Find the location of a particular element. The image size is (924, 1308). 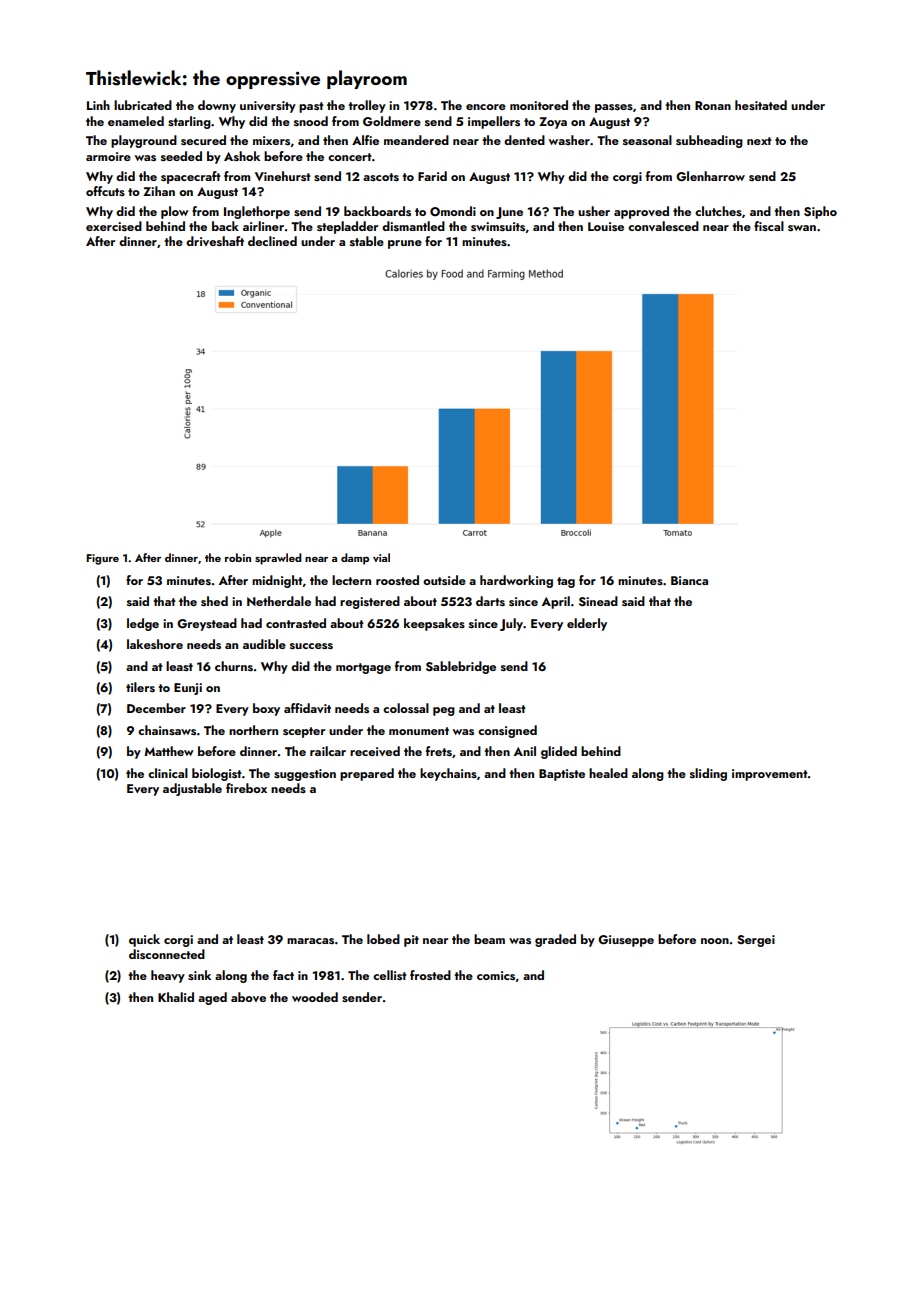

Bianca is located at coordinates (689, 580).
